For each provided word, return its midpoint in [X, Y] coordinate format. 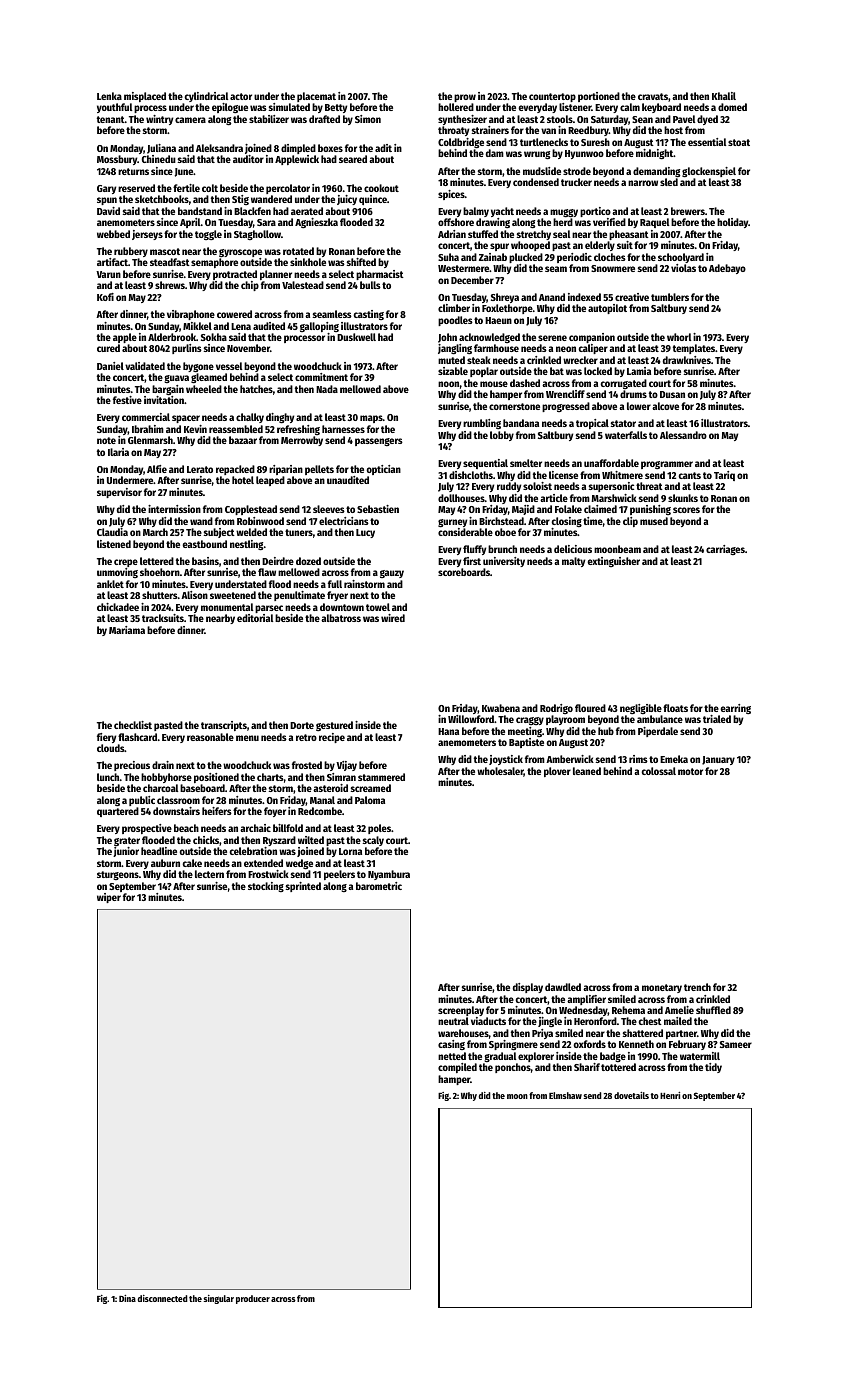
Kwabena [501, 708]
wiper [109, 898]
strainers [490, 130]
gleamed [209, 378]
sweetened [233, 595]
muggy [564, 213]
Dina [127, 1298]
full [335, 584]
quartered [118, 812]
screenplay [461, 1011]
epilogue [230, 108]
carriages [725, 550]
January [718, 760]
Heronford [595, 1021]
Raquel [654, 223]
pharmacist [380, 275]
